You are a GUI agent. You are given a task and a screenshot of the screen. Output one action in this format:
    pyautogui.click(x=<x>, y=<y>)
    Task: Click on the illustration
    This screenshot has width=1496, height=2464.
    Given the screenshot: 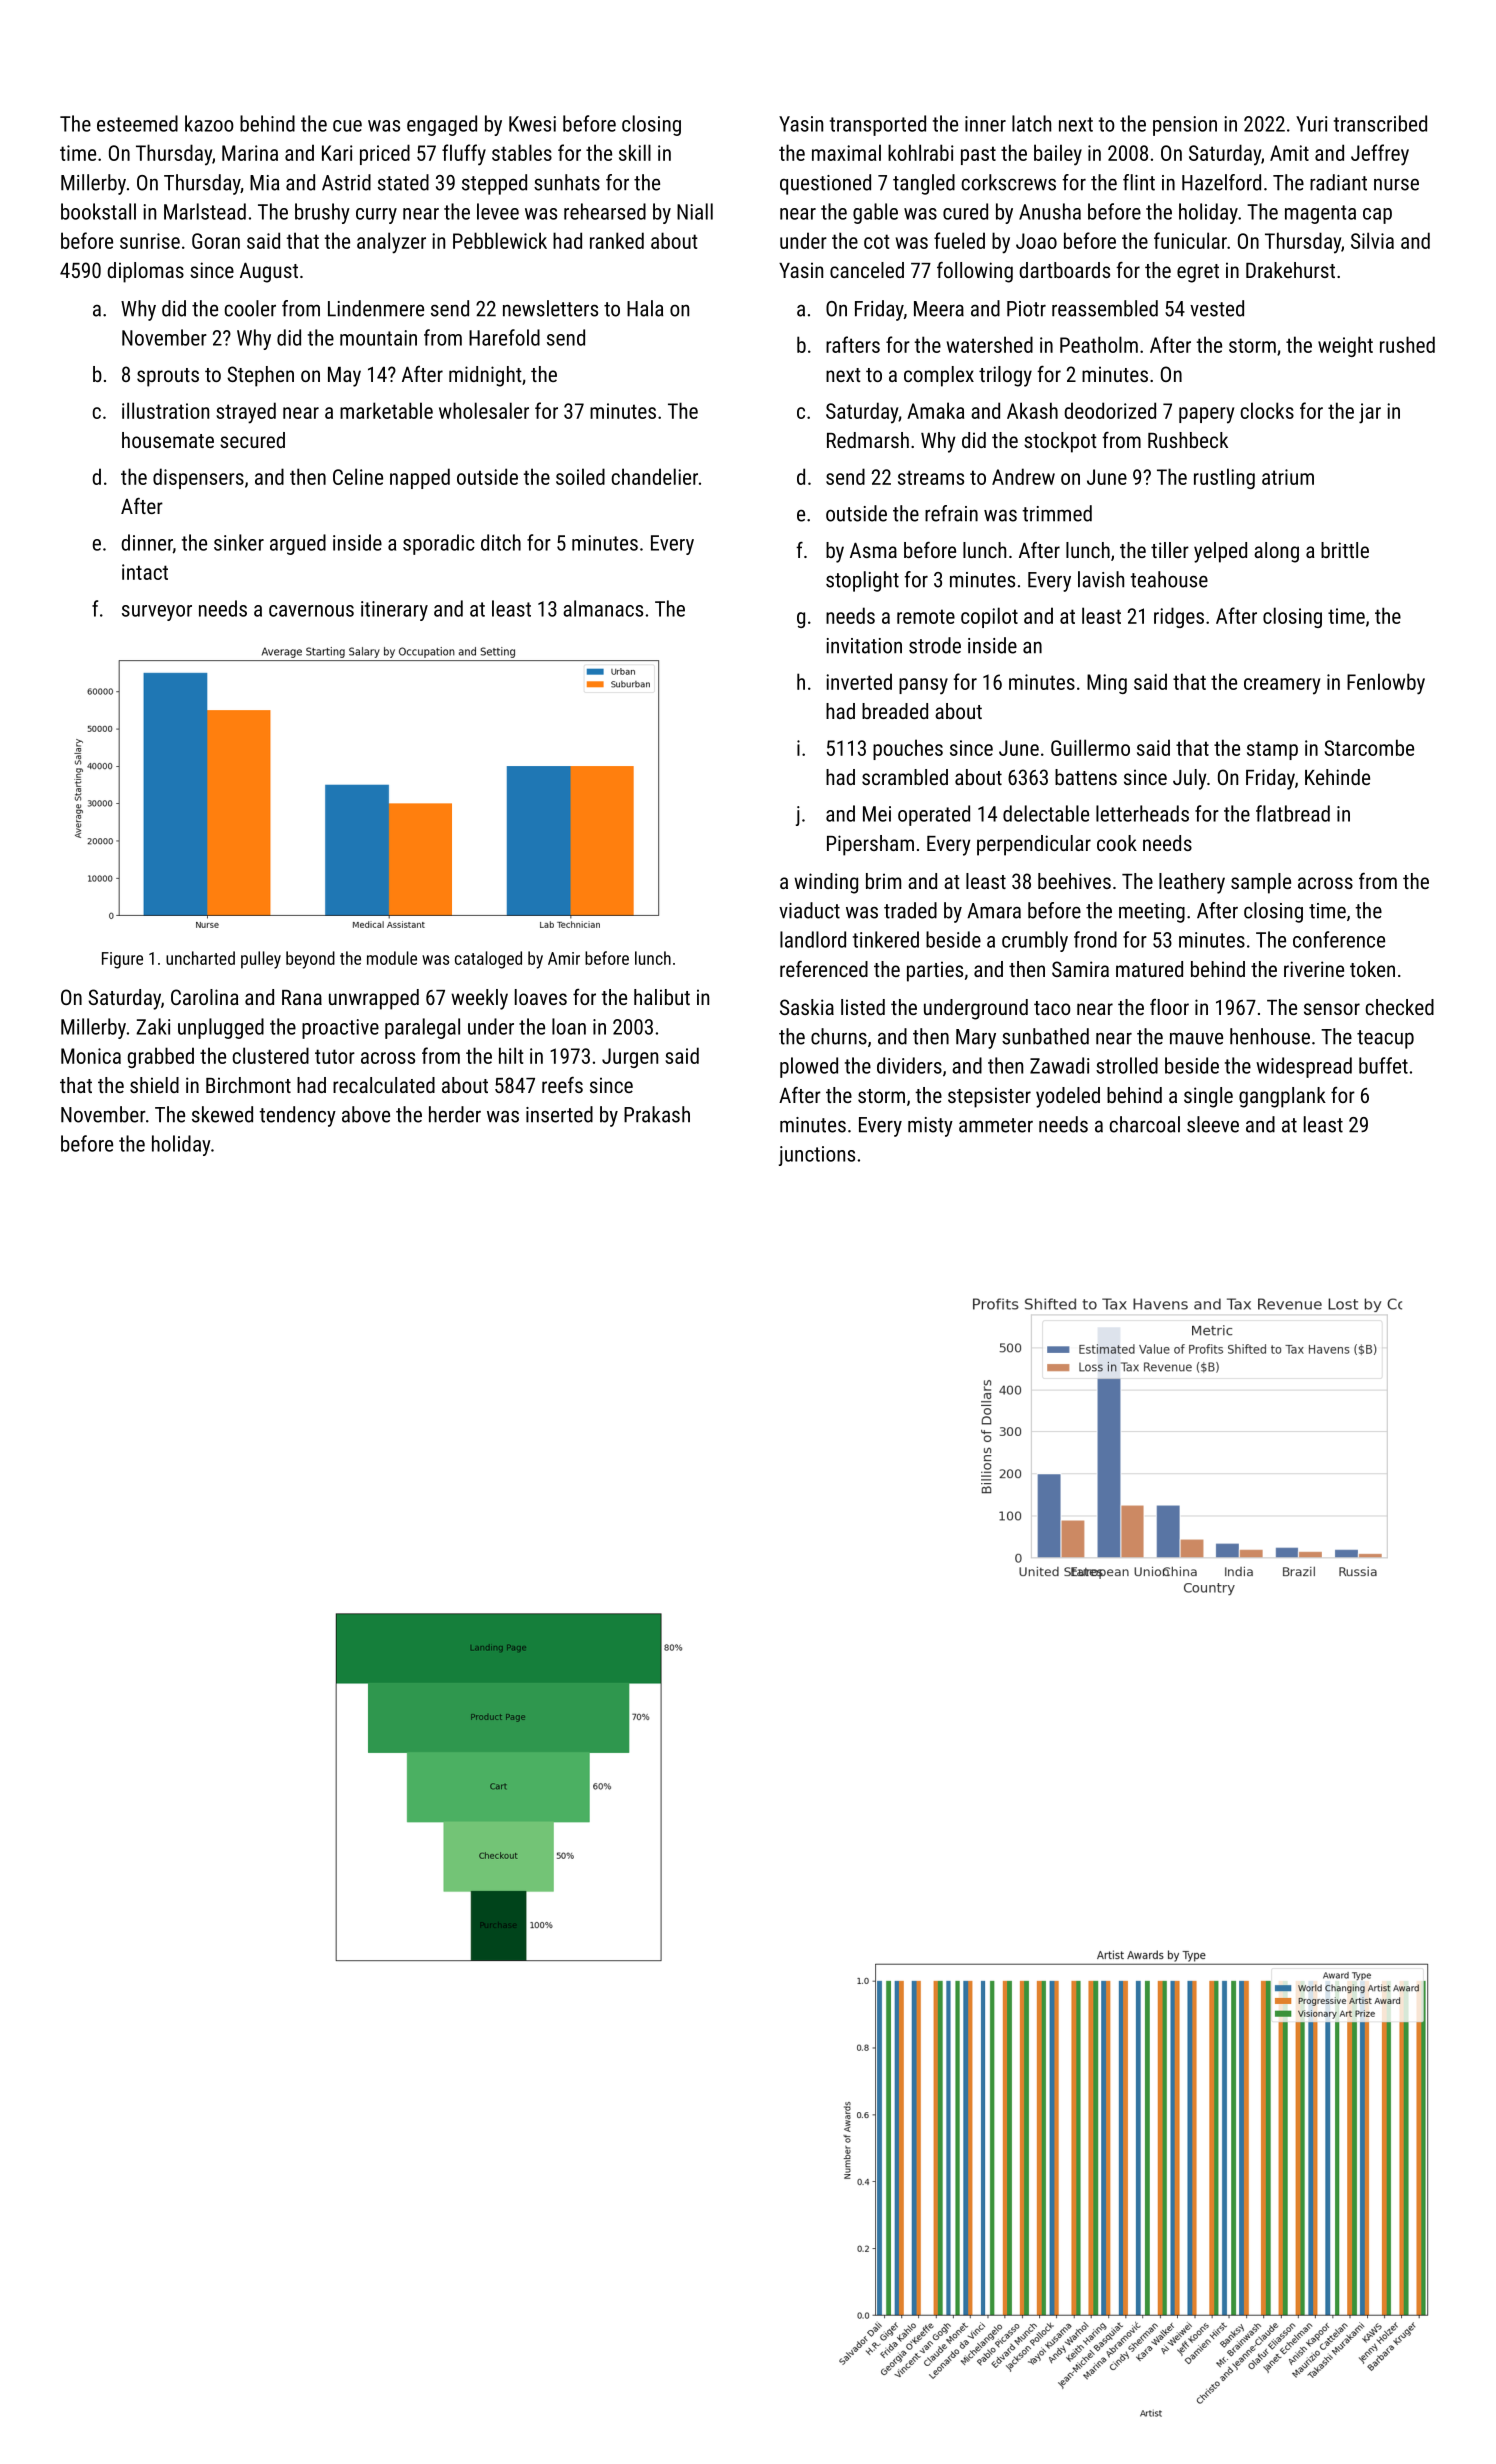 What is the action you would take?
    pyautogui.click(x=165, y=410)
